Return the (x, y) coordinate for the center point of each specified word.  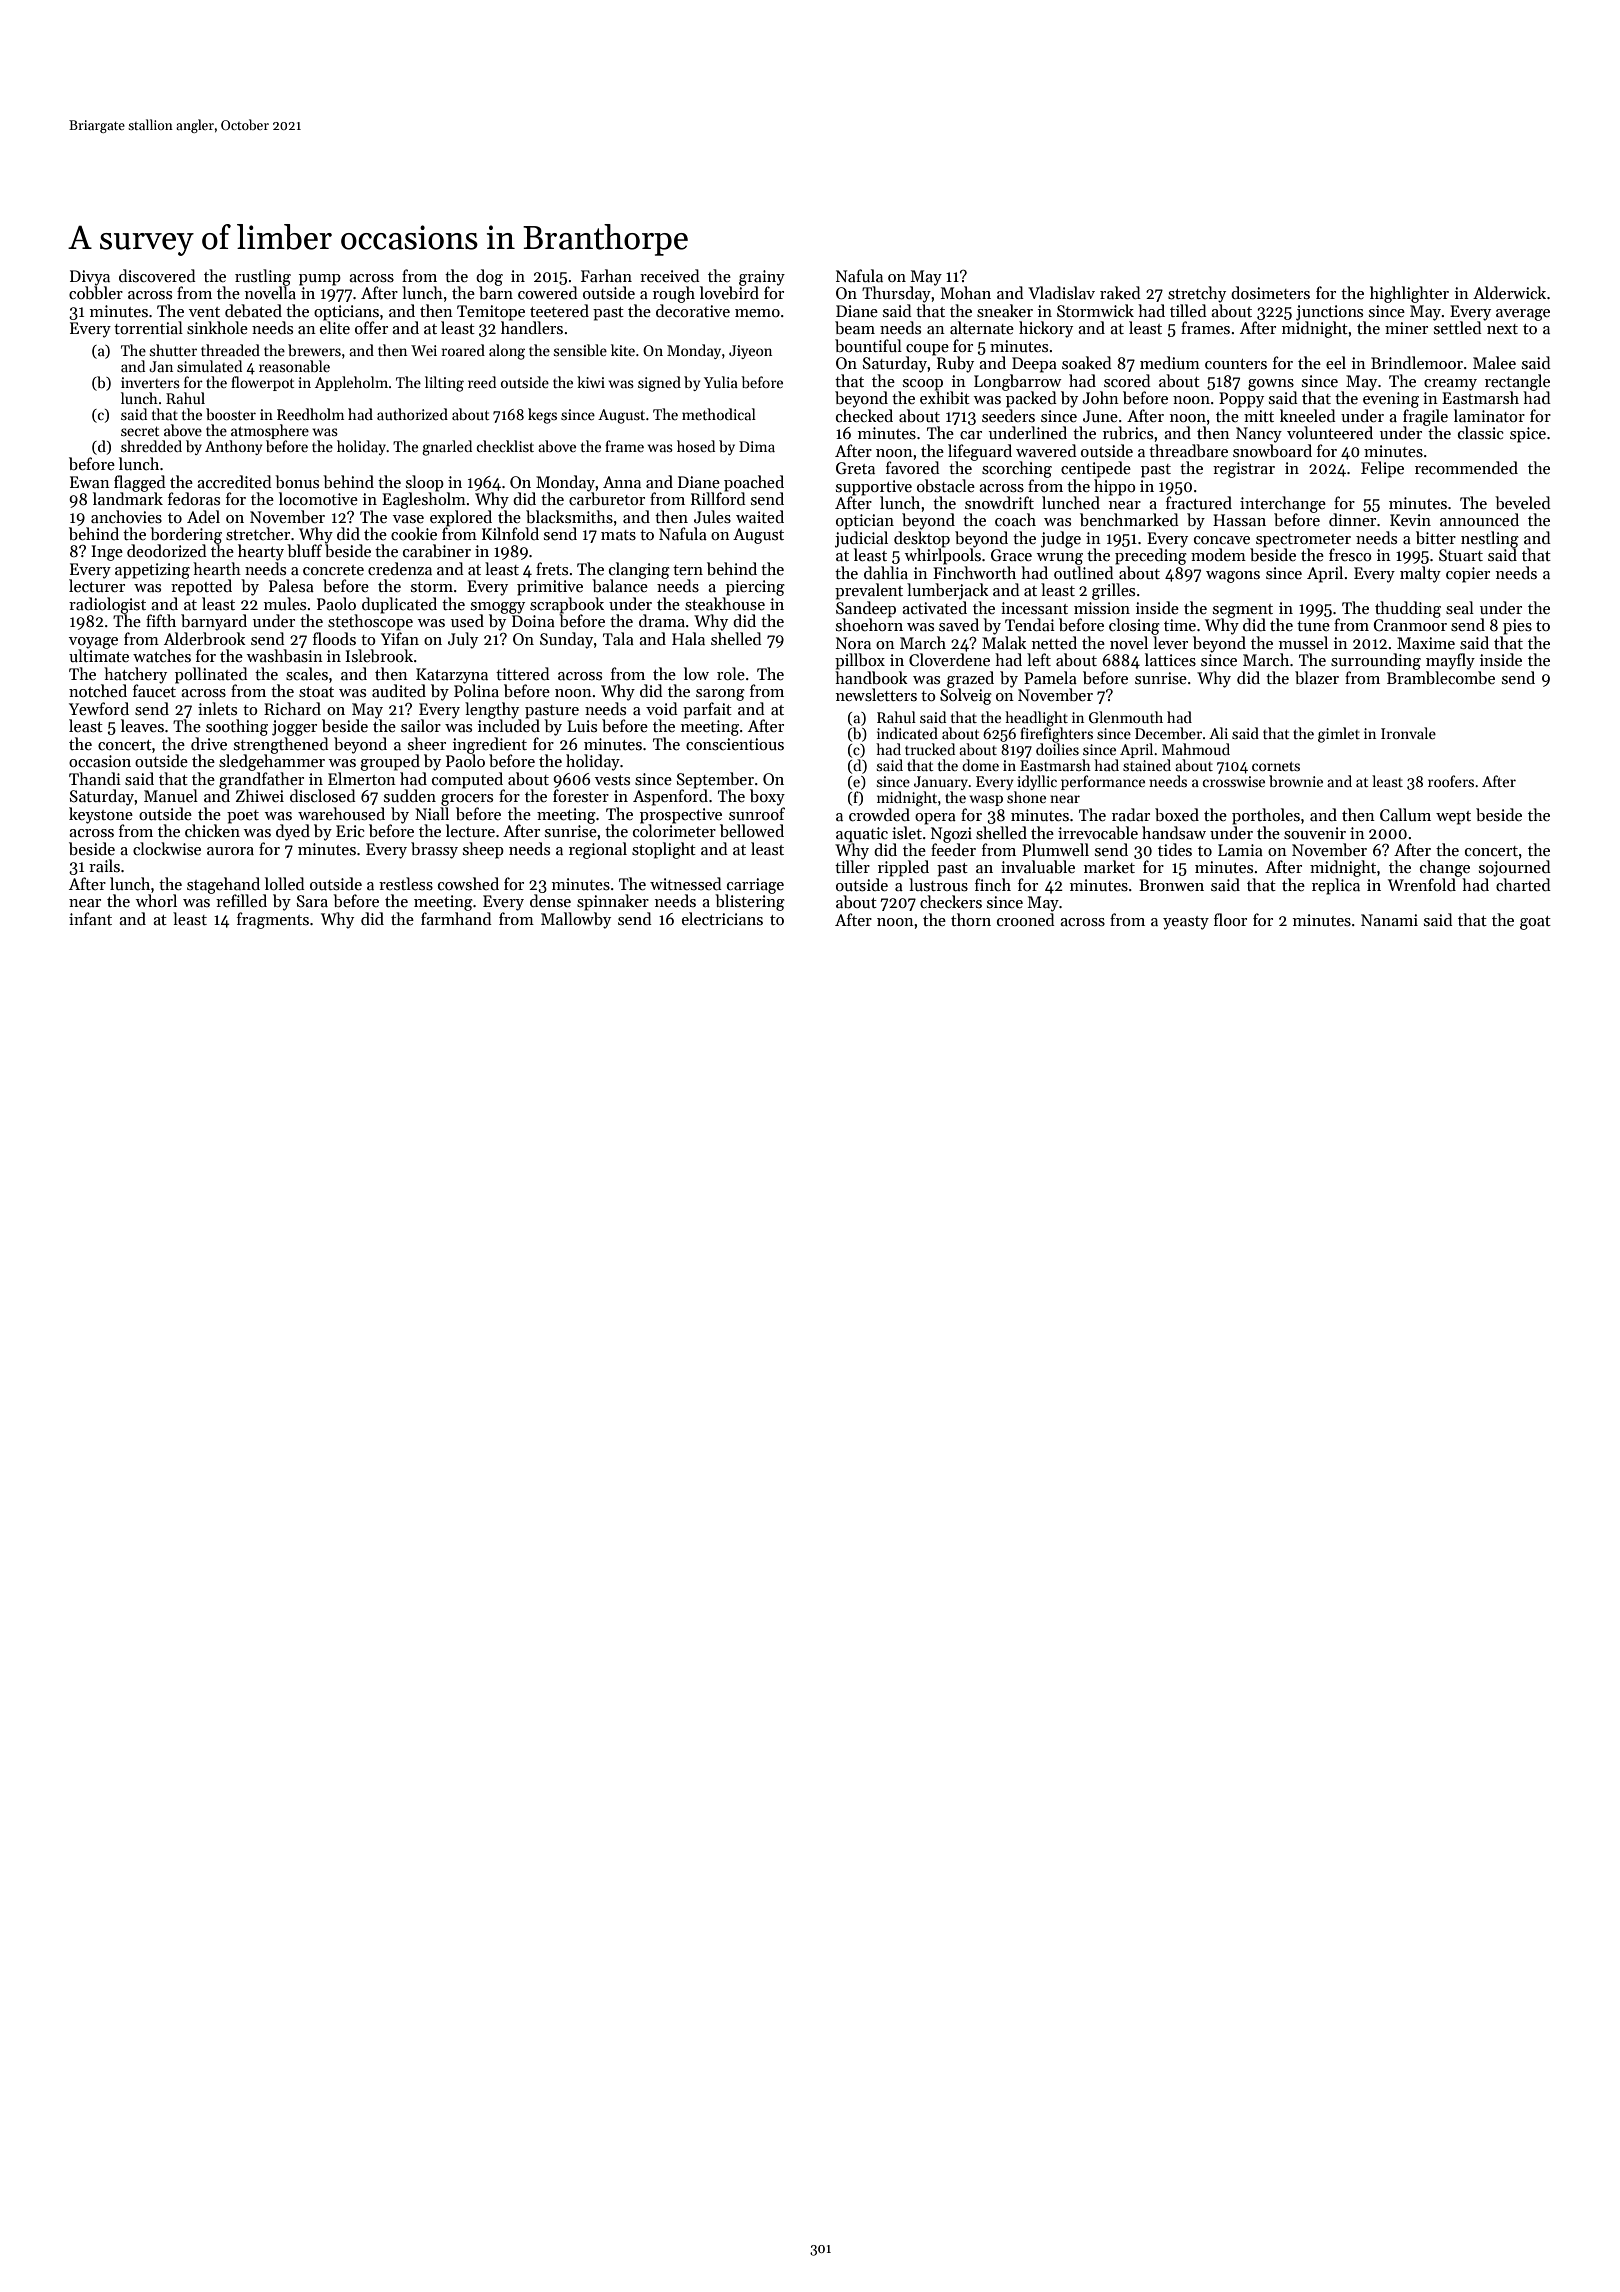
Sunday (566, 640)
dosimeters (1270, 292)
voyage (93, 643)
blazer (1317, 677)
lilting (444, 384)
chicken (212, 830)
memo (757, 313)
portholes (1266, 816)
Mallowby (576, 920)
